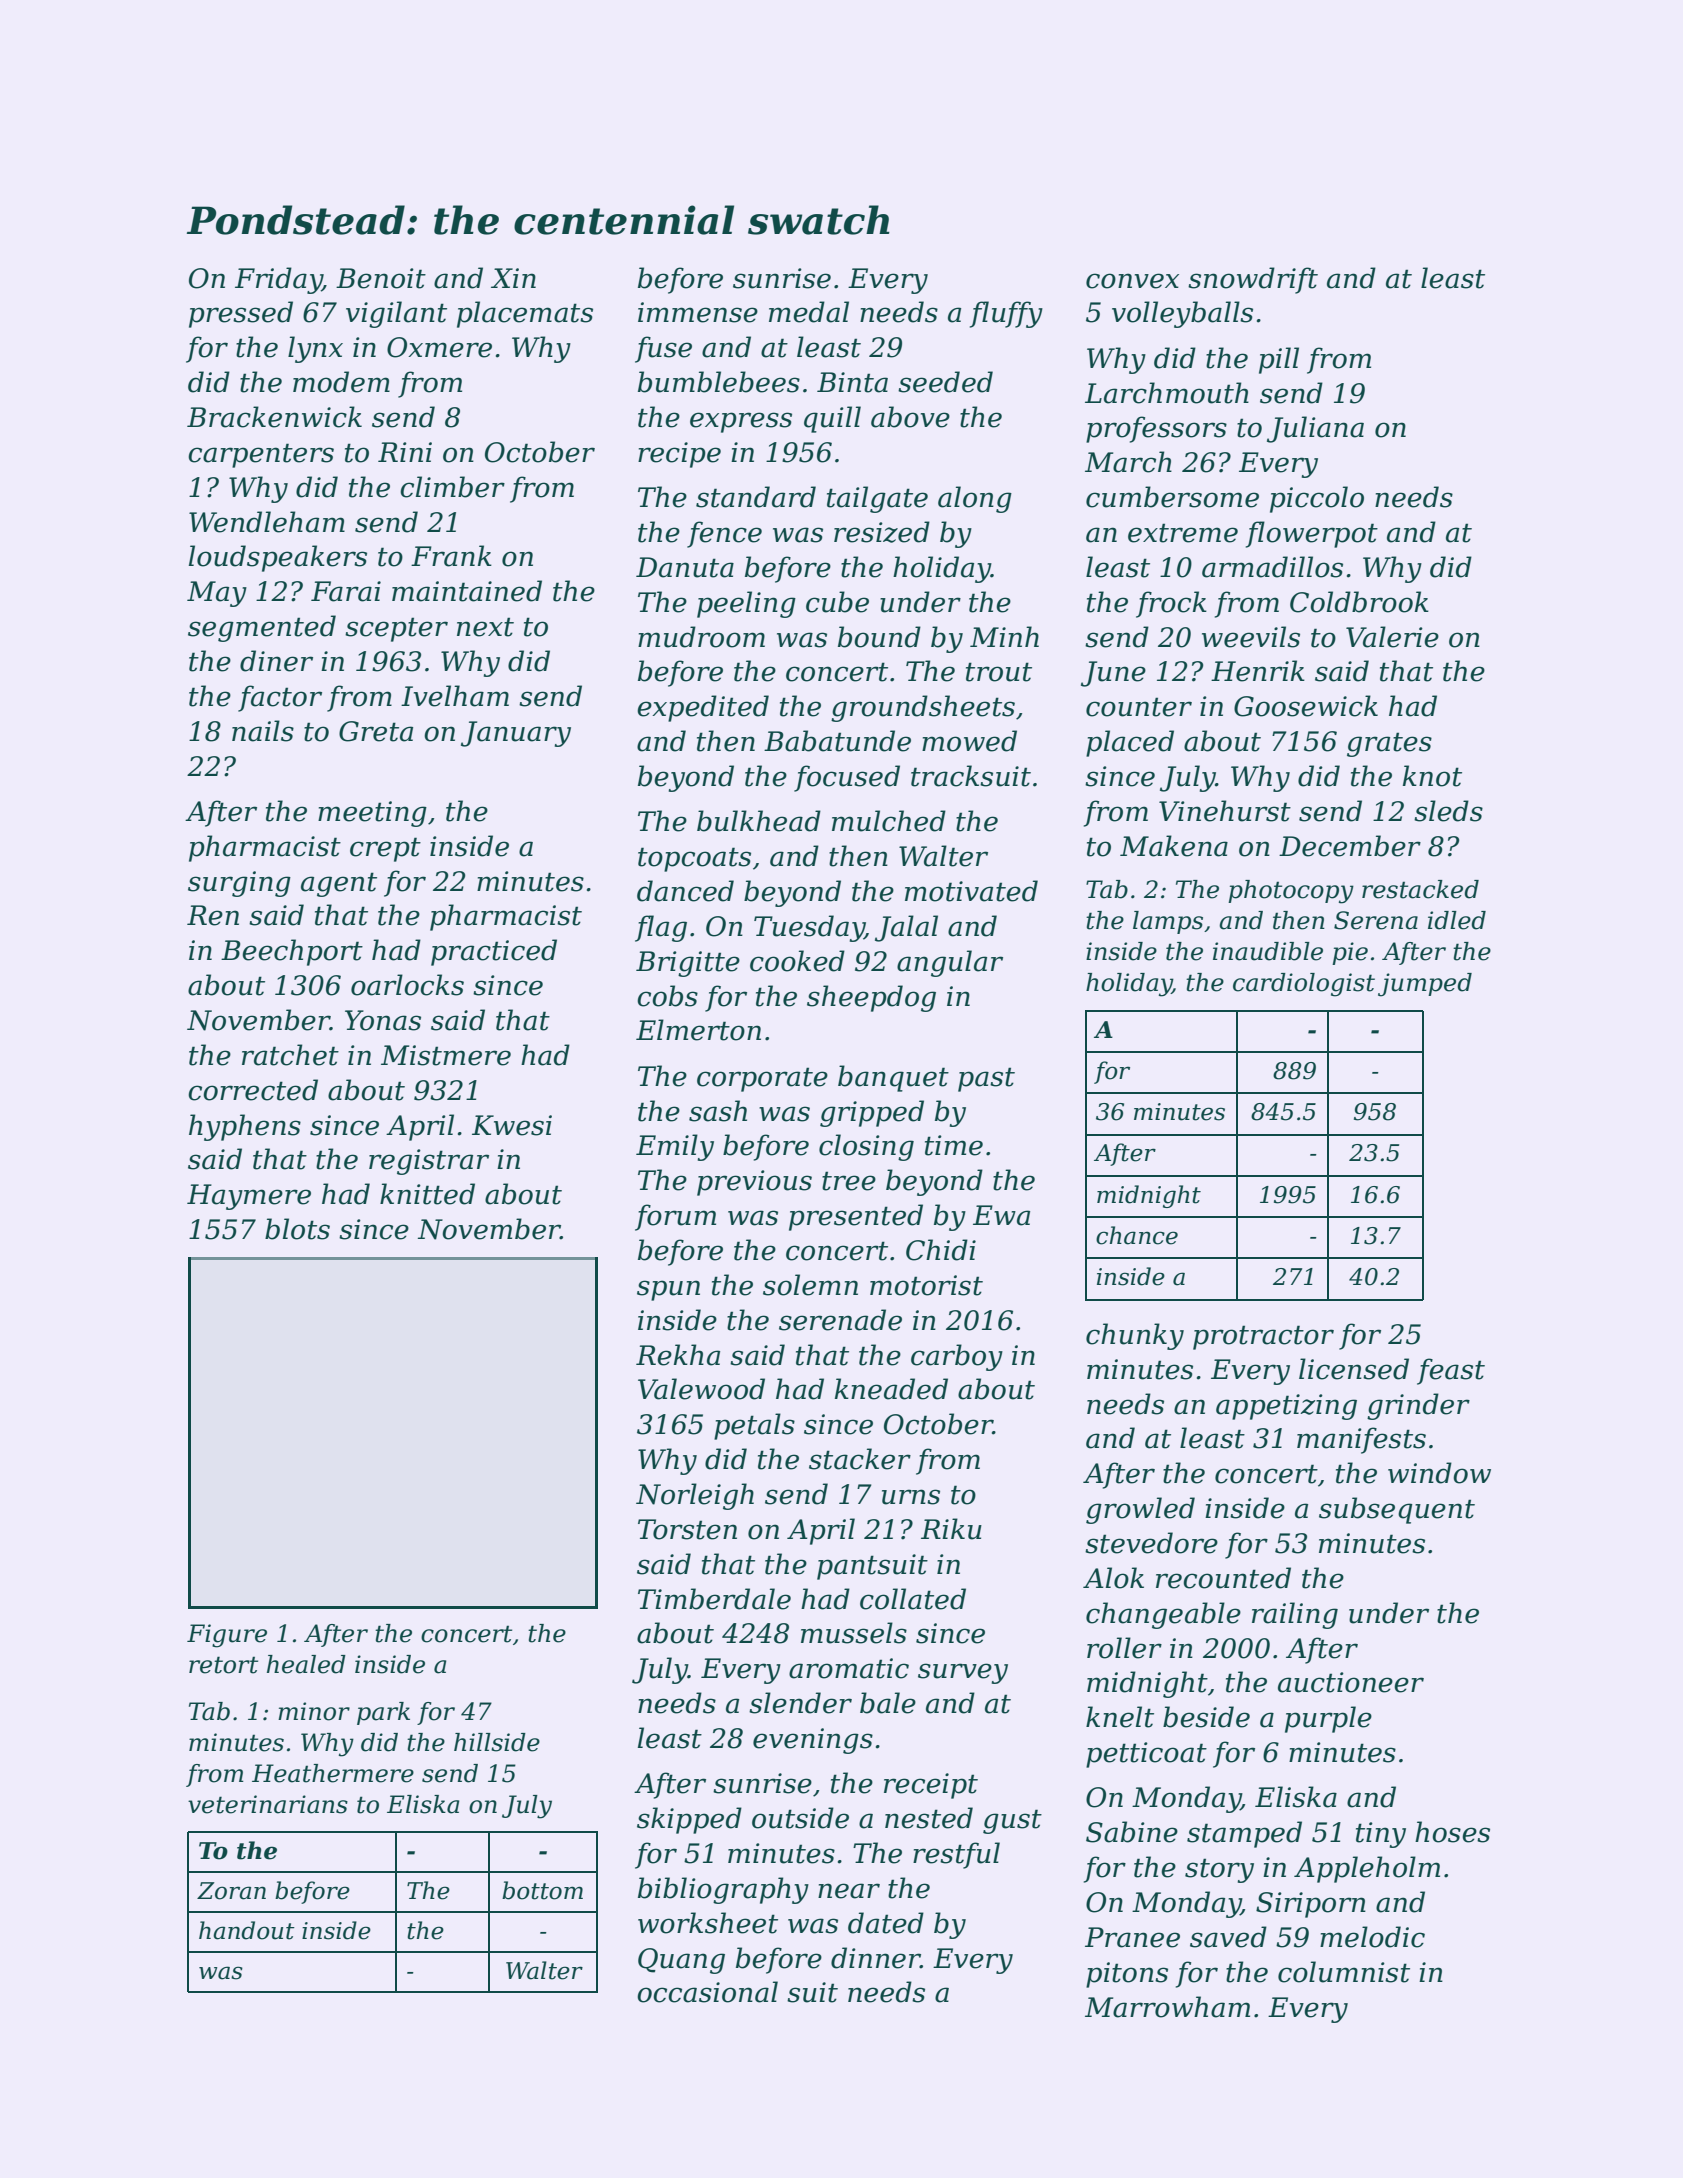 The image size is (1683, 2178). What do you see at coordinates (513, 278) in the page?
I see `Xin` at bounding box center [513, 278].
